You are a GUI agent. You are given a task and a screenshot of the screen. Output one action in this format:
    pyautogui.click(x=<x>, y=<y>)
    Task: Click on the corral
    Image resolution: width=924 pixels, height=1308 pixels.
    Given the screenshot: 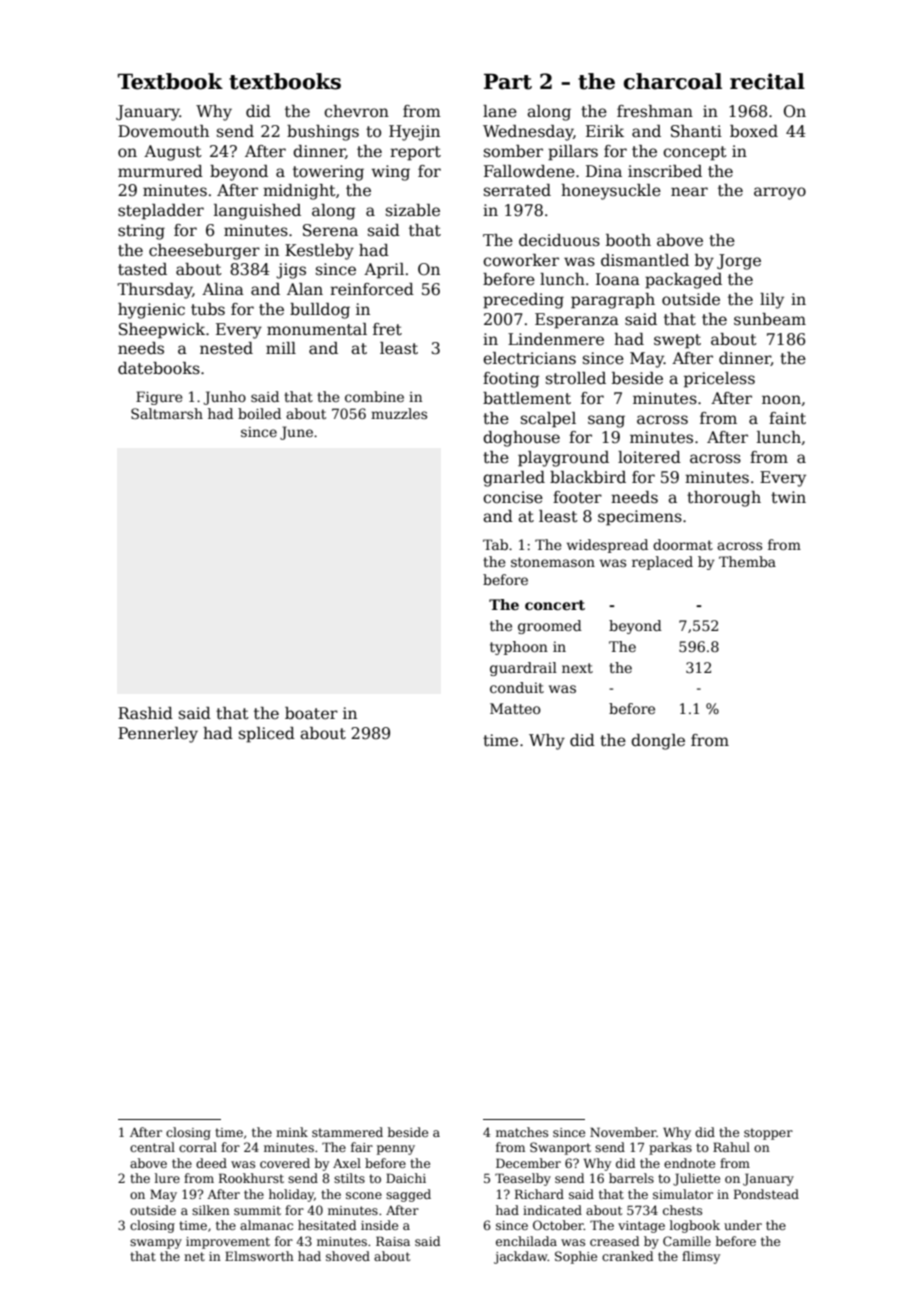 What is the action you would take?
    pyautogui.click(x=198, y=1147)
